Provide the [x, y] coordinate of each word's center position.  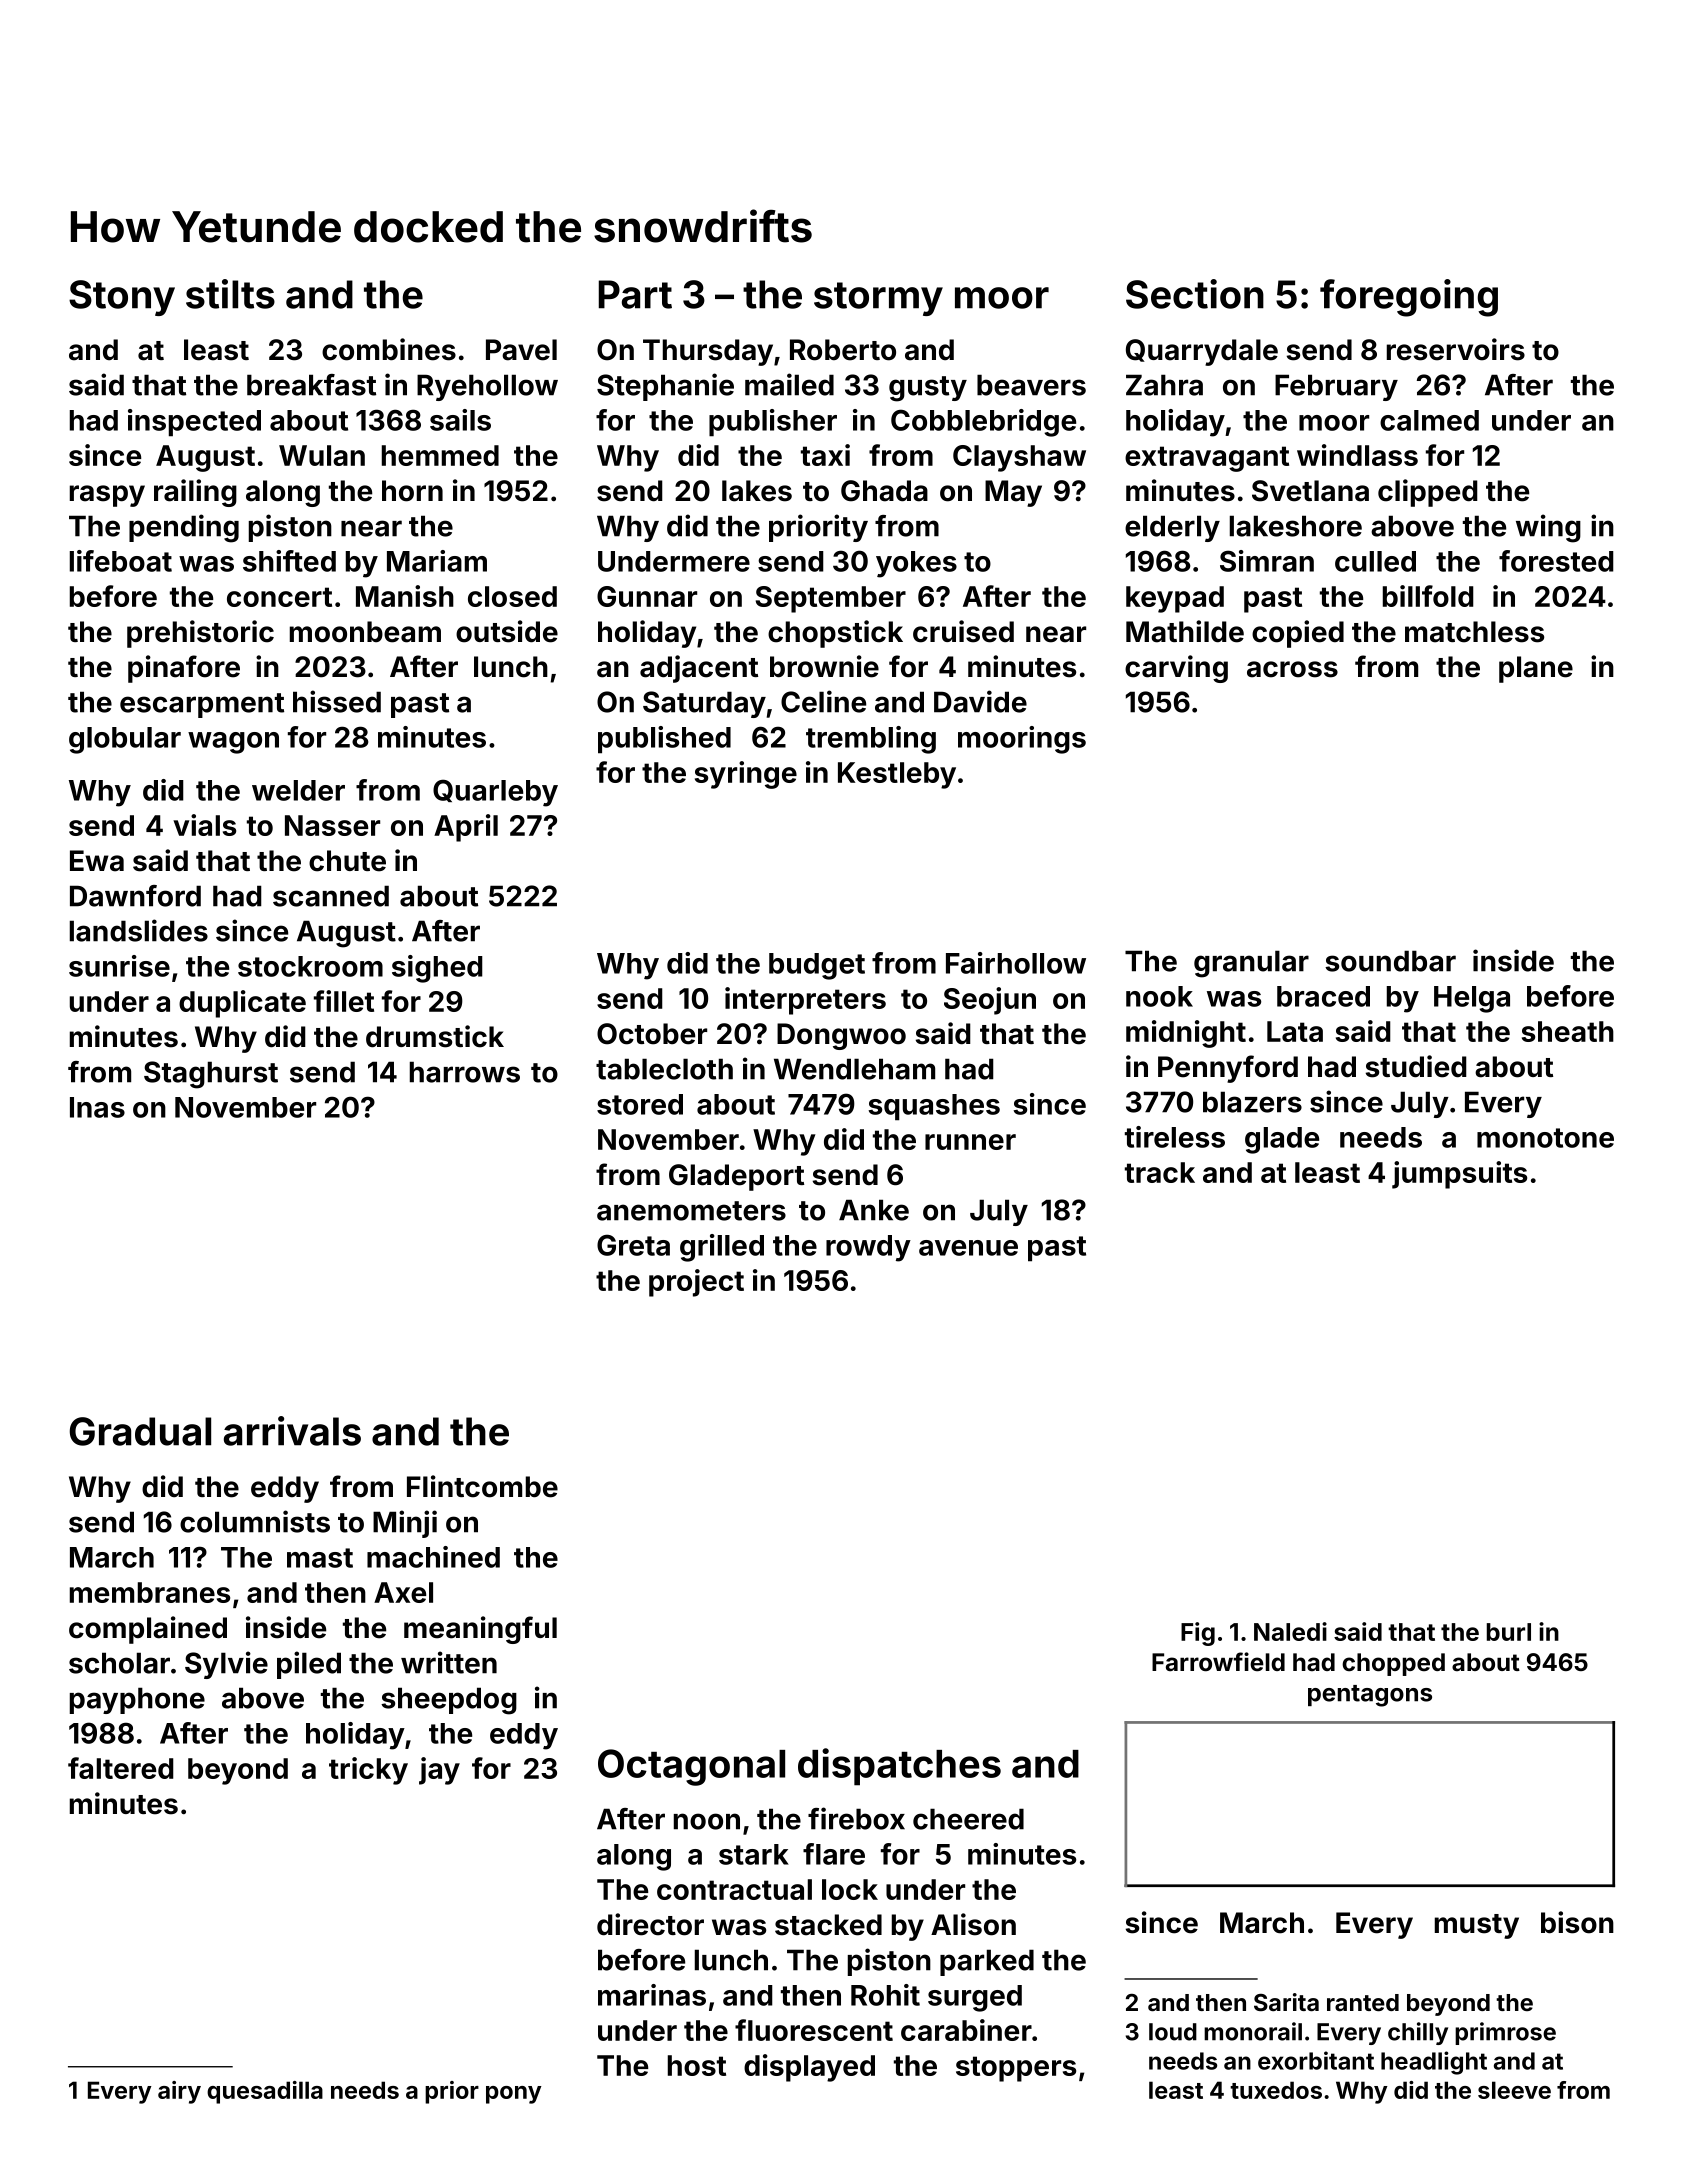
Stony [122, 298]
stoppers [1016, 2069]
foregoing [1409, 298]
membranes [150, 1592]
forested [1556, 561]
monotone [1545, 1138]
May [1013, 493]
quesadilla [265, 2092]
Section [1195, 294]
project [696, 1283]
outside [507, 631]
